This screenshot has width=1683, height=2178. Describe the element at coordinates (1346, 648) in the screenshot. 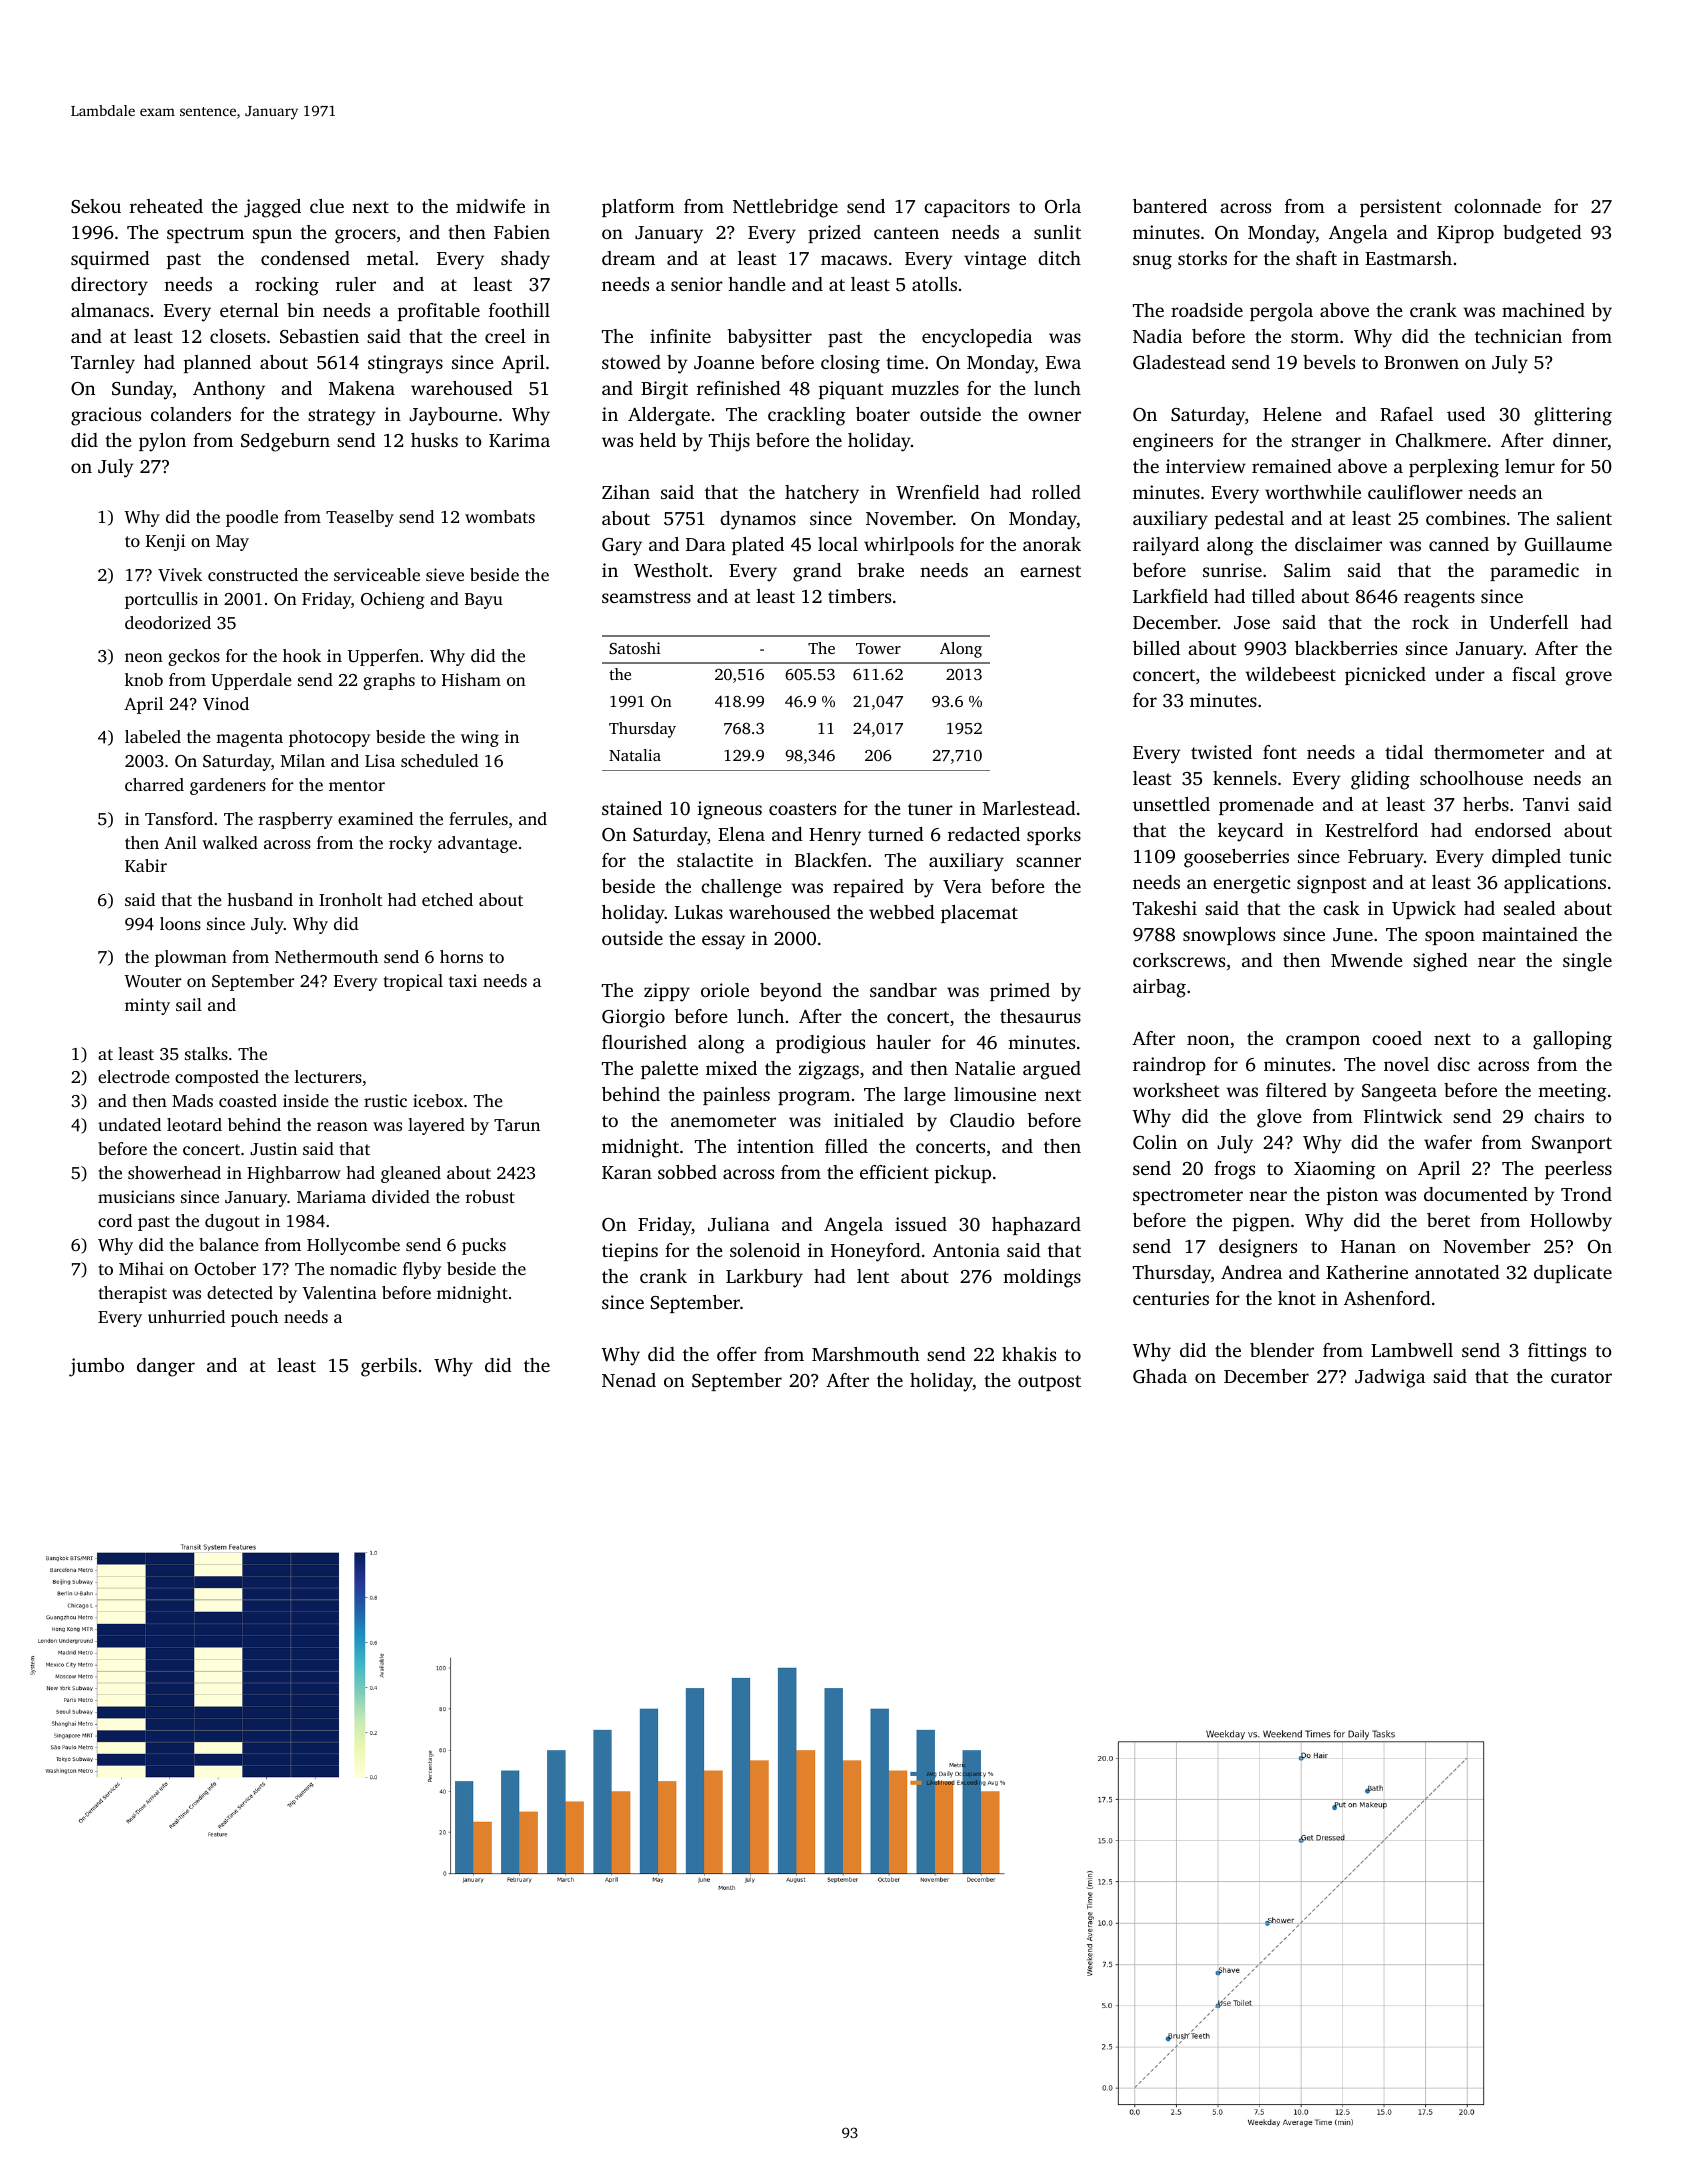

I see `blackberries` at that location.
